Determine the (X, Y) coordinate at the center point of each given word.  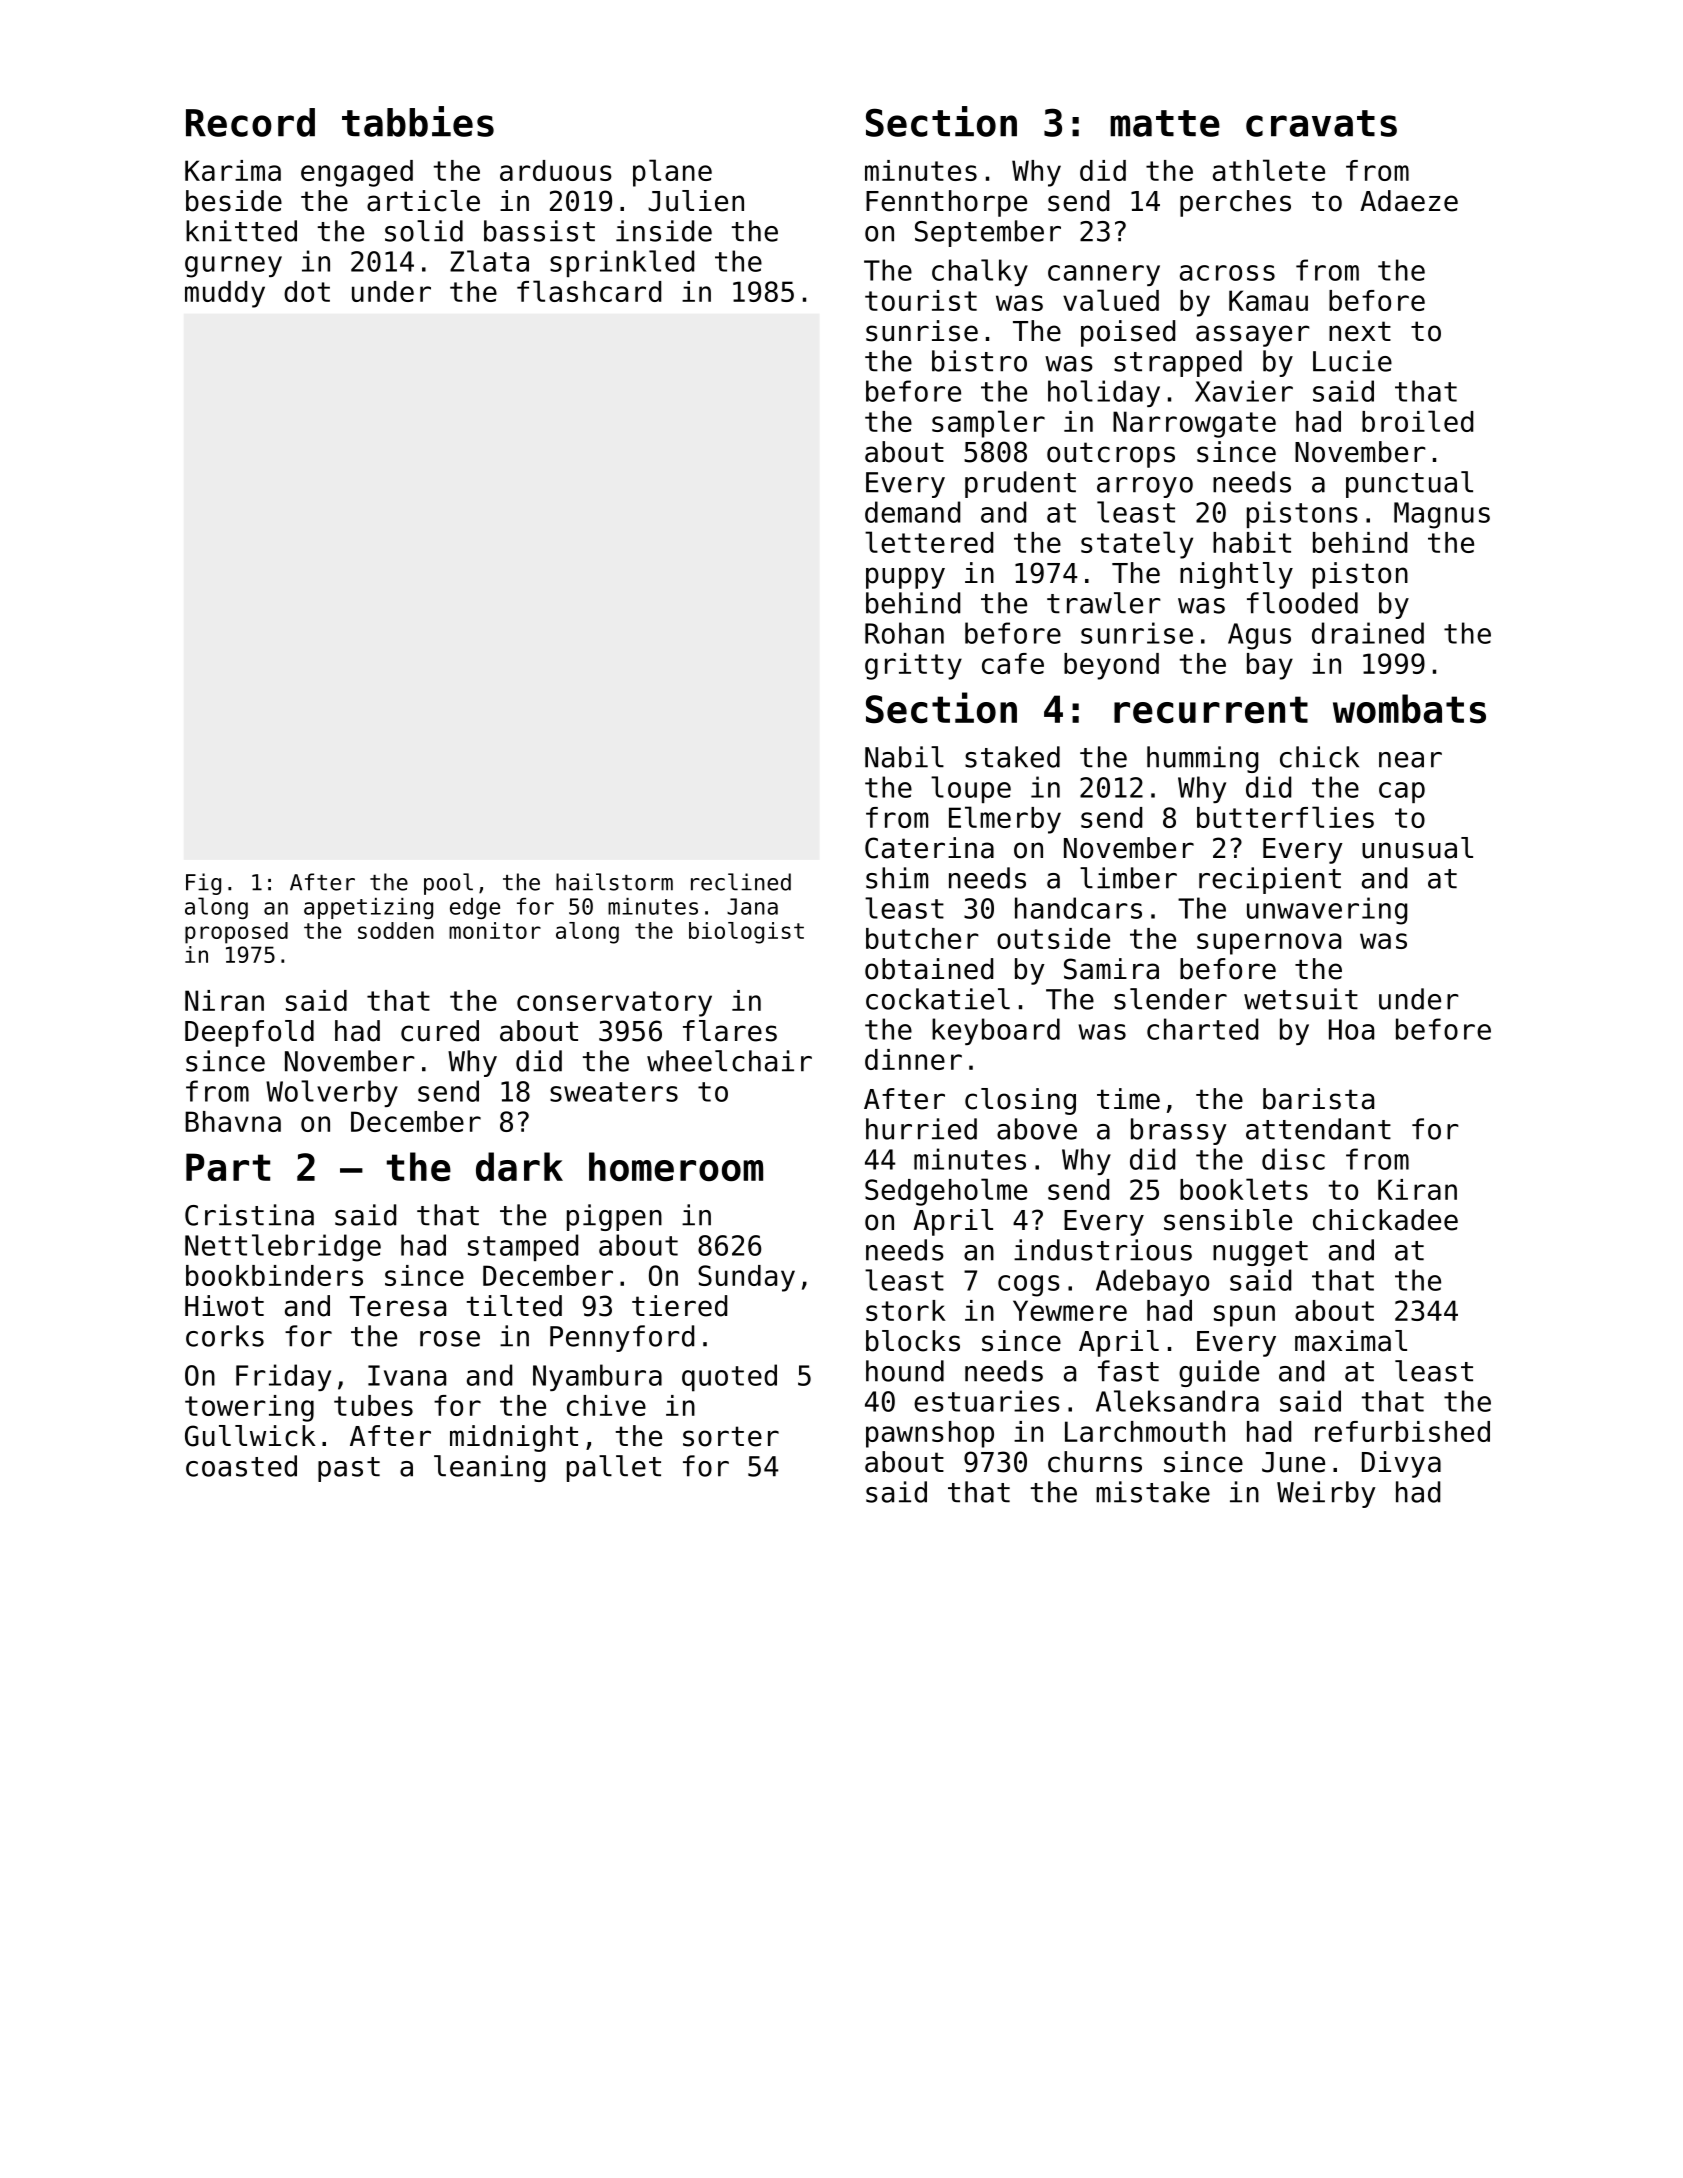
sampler (988, 424)
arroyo (1145, 487)
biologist (746, 933)
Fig (203, 884)
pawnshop (930, 1434)
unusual (1417, 848)
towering (249, 1408)
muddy (225, 294)
